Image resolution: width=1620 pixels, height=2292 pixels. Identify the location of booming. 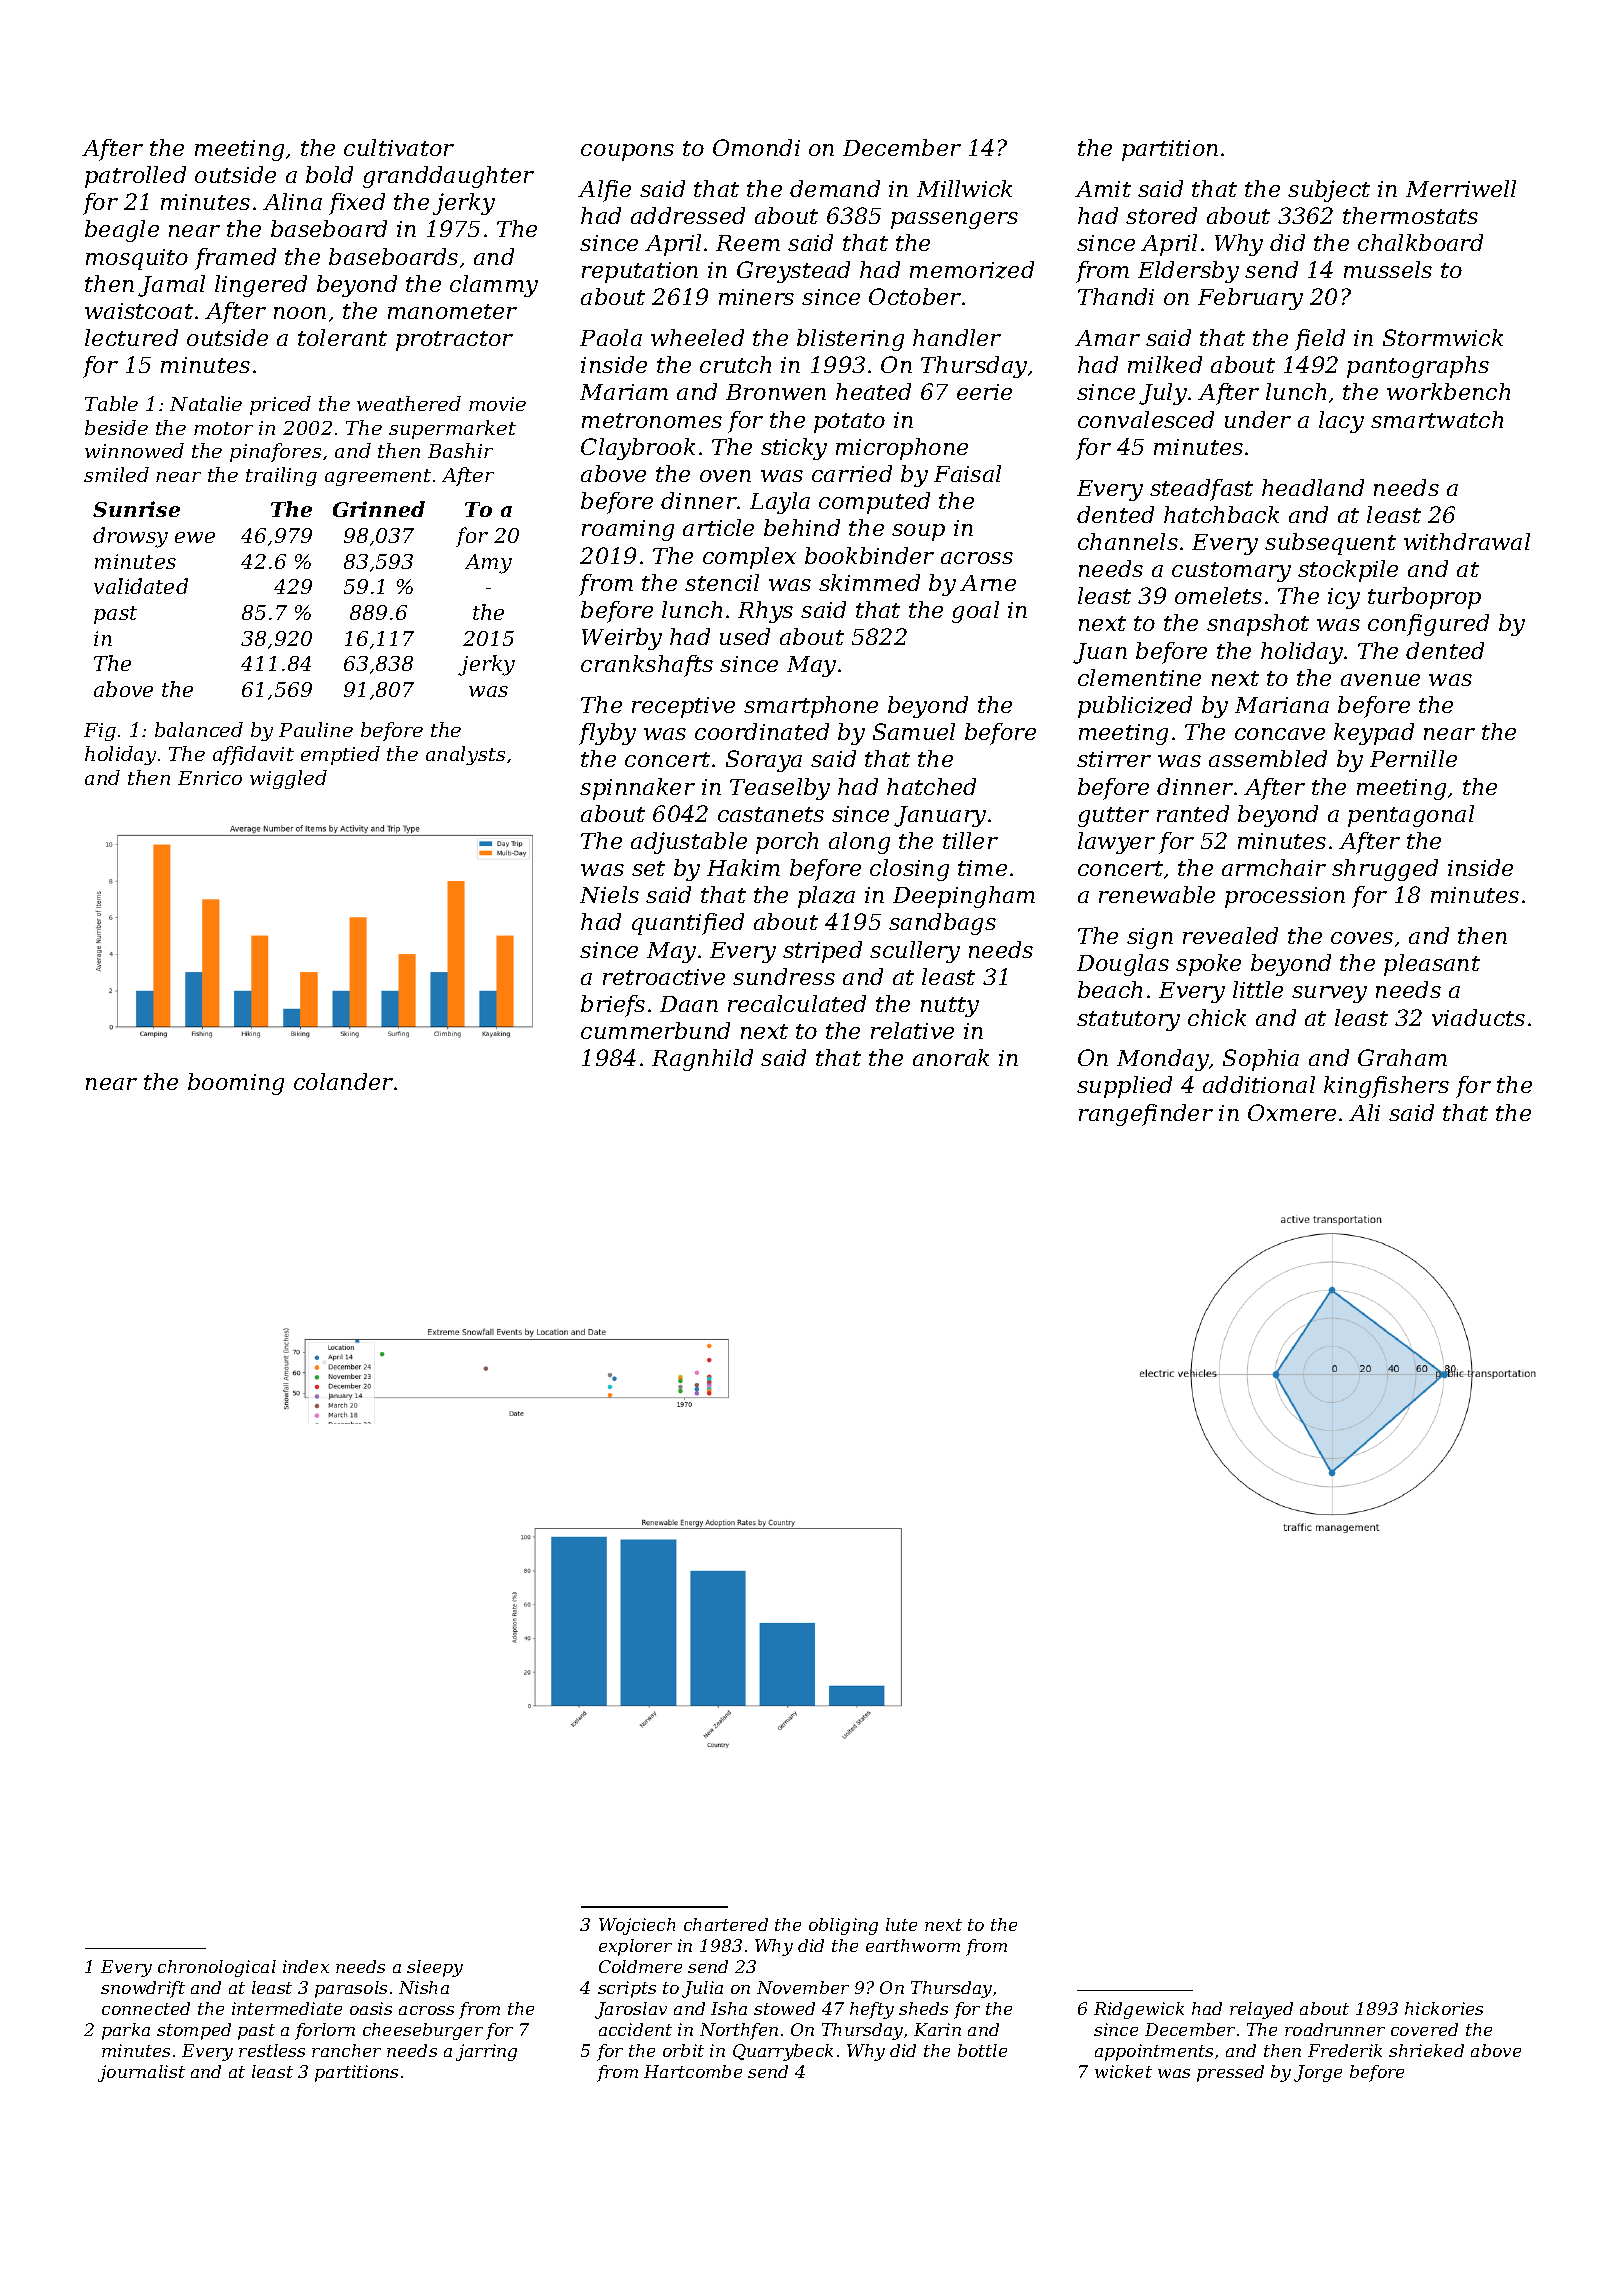
(236, 1084).
